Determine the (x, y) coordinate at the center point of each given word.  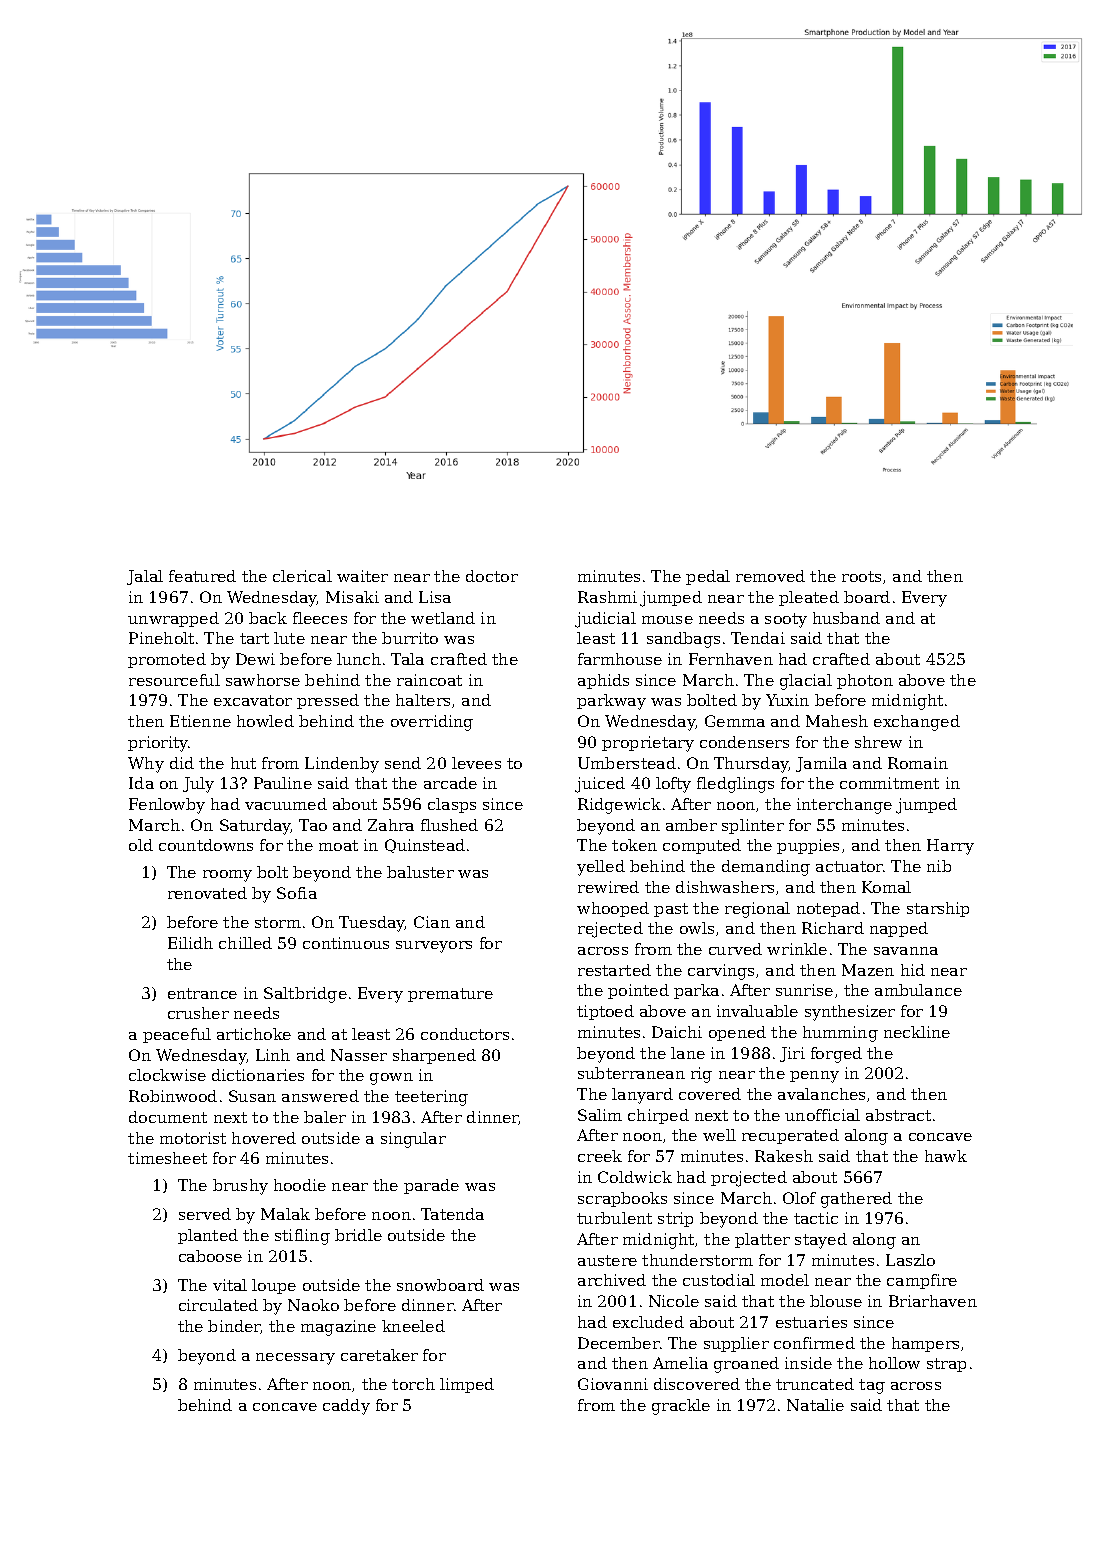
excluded (648, 1322)
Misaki (352, 597)
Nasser (359, 1055)
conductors (465, 1034)
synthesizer (850, 1013)
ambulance (918, 990)
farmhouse (620, 659)
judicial (605, 620)
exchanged (917, 723)
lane (688, 1053)
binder (234, 1327)
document (168, 1117)
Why (146, 765)
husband (846, 618)
